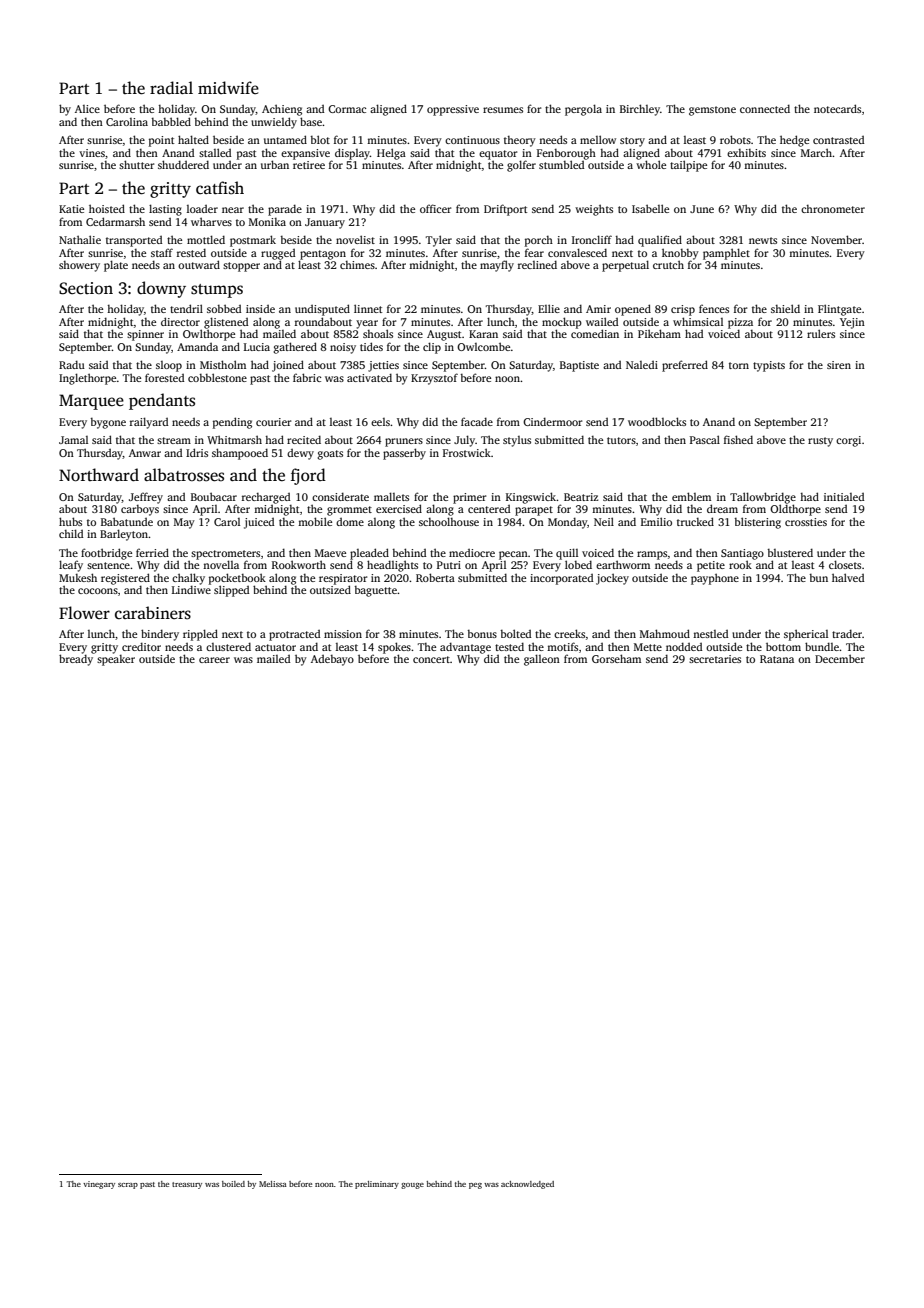 The width and height of the document is (924, 1308). Describe the element at coordinates (465, 648) in the document. I see `advantage` at that location.
